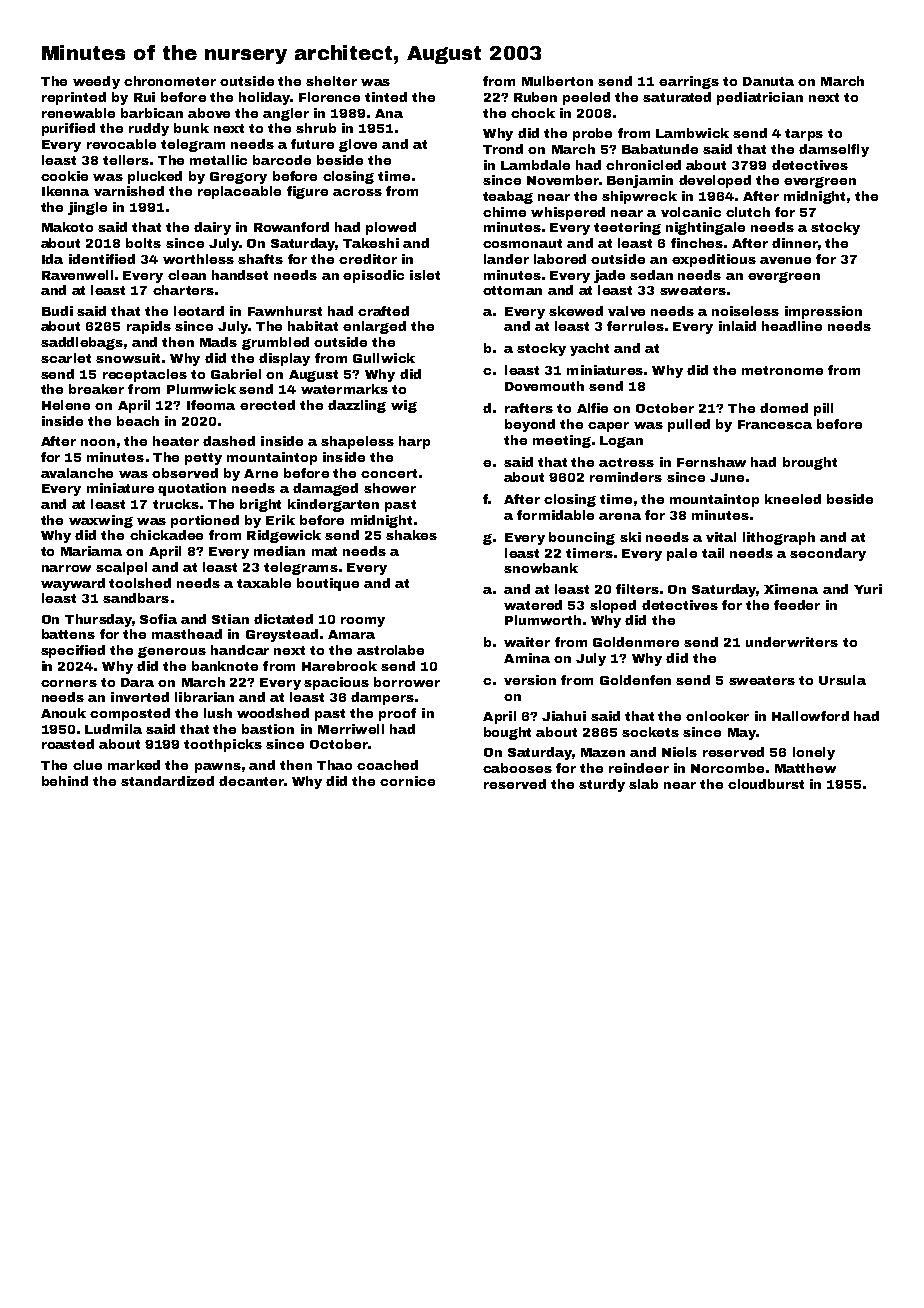  I want to click on dairy, so click(212, 228).
